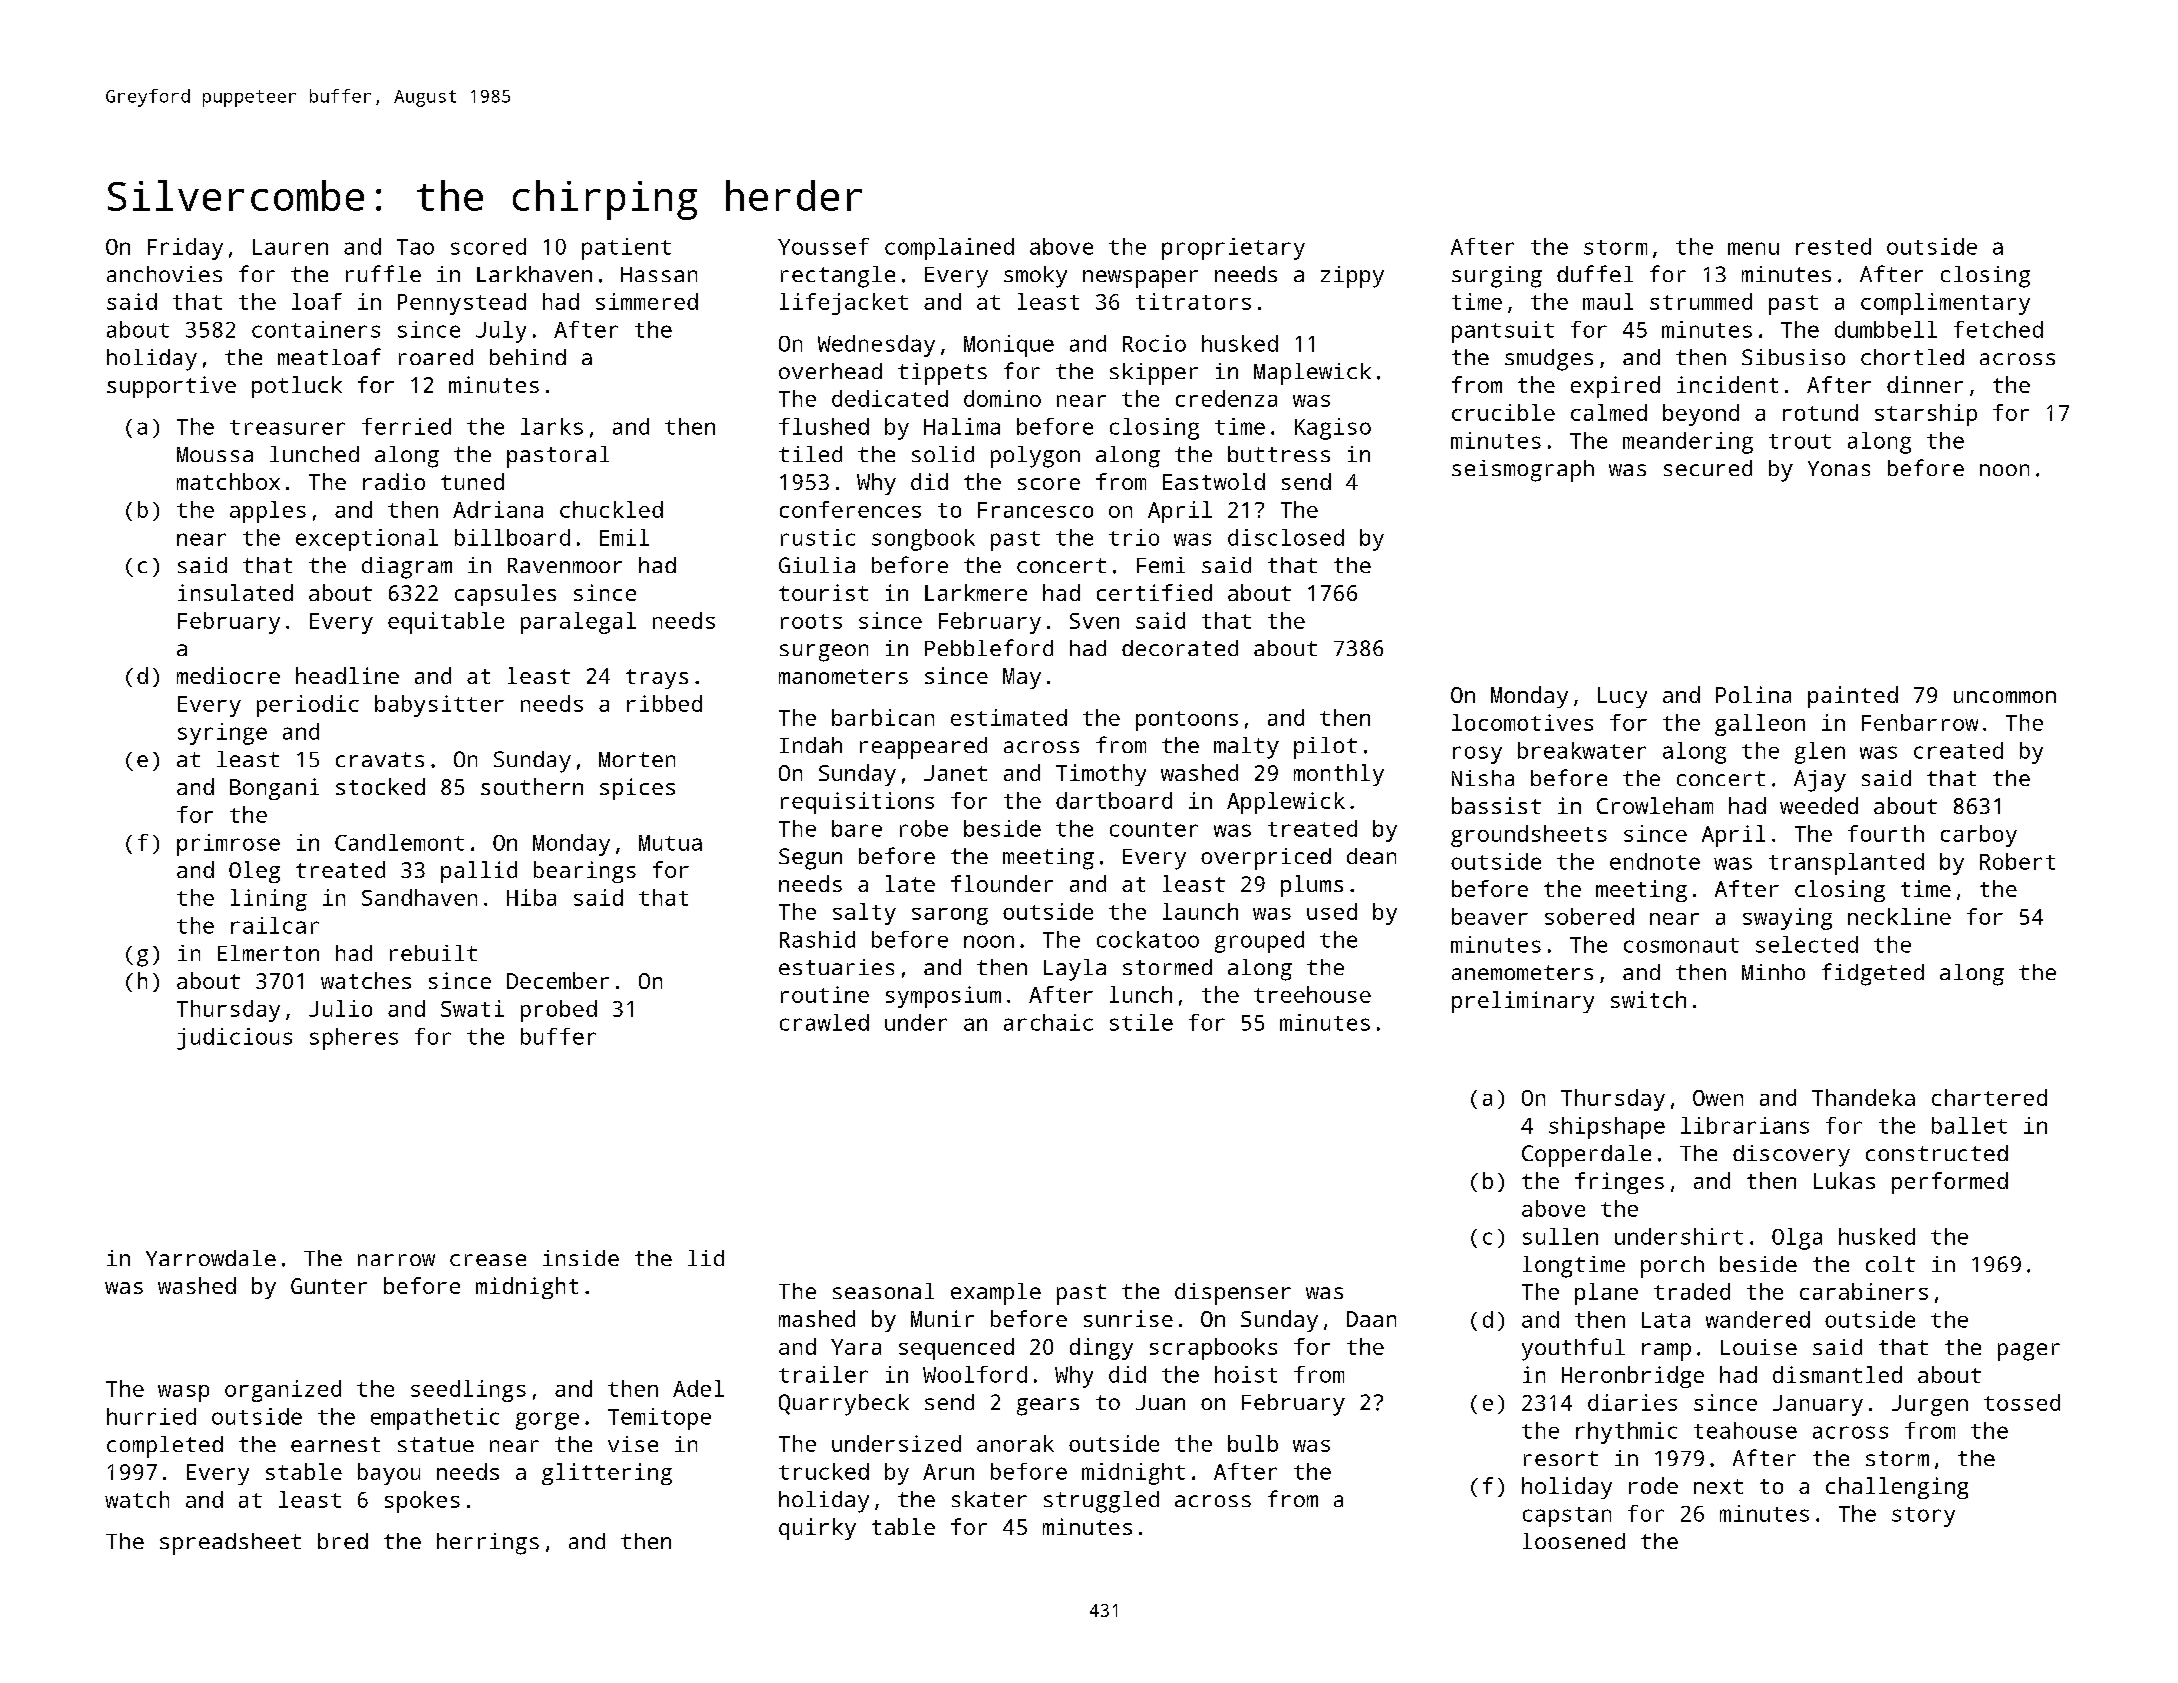  Describe the element at coordinates (824, 1022) in the screenshot. I see `crawled` at that location.
